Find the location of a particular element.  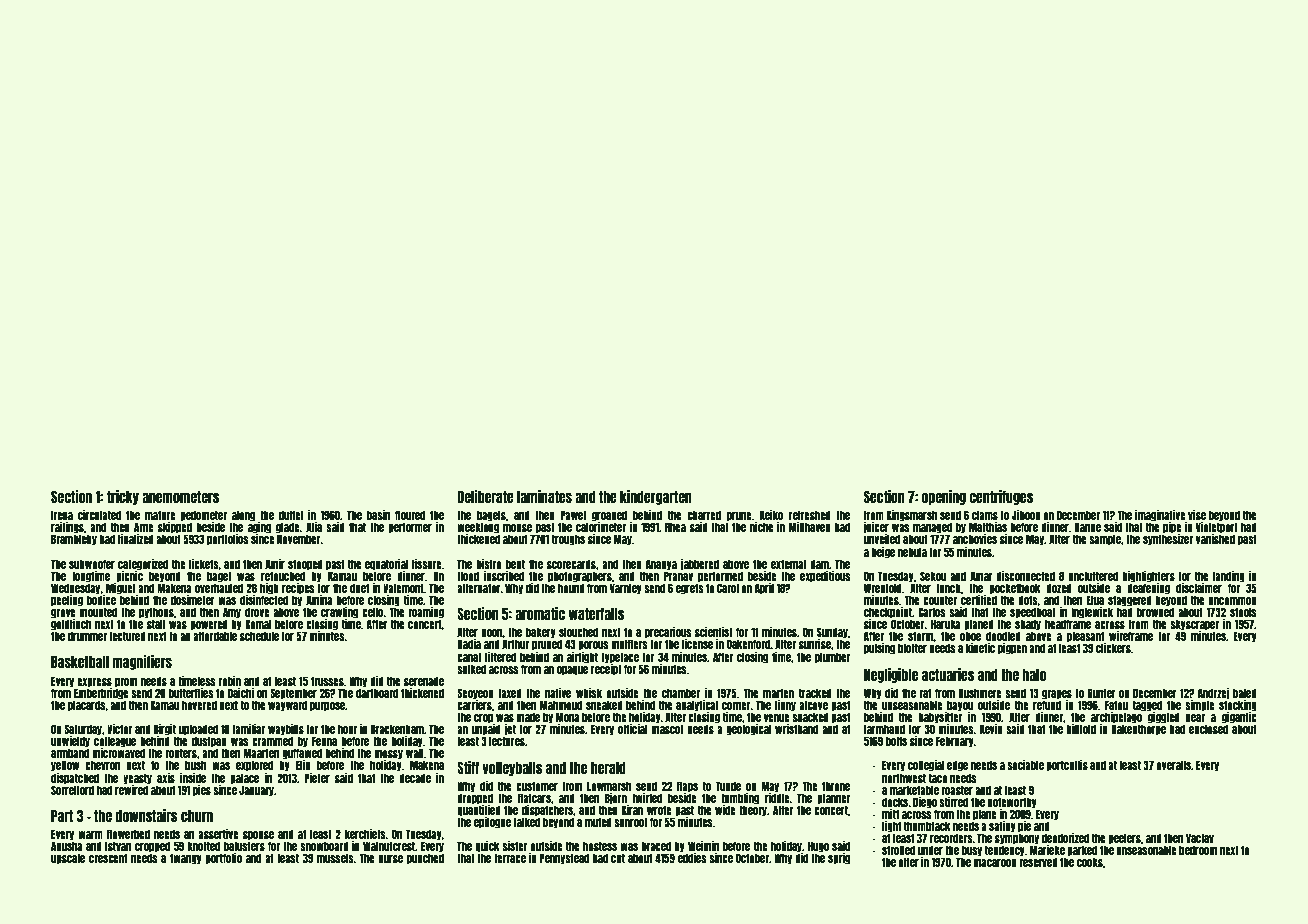

Deliberate is located at coordinates (486, 496).
